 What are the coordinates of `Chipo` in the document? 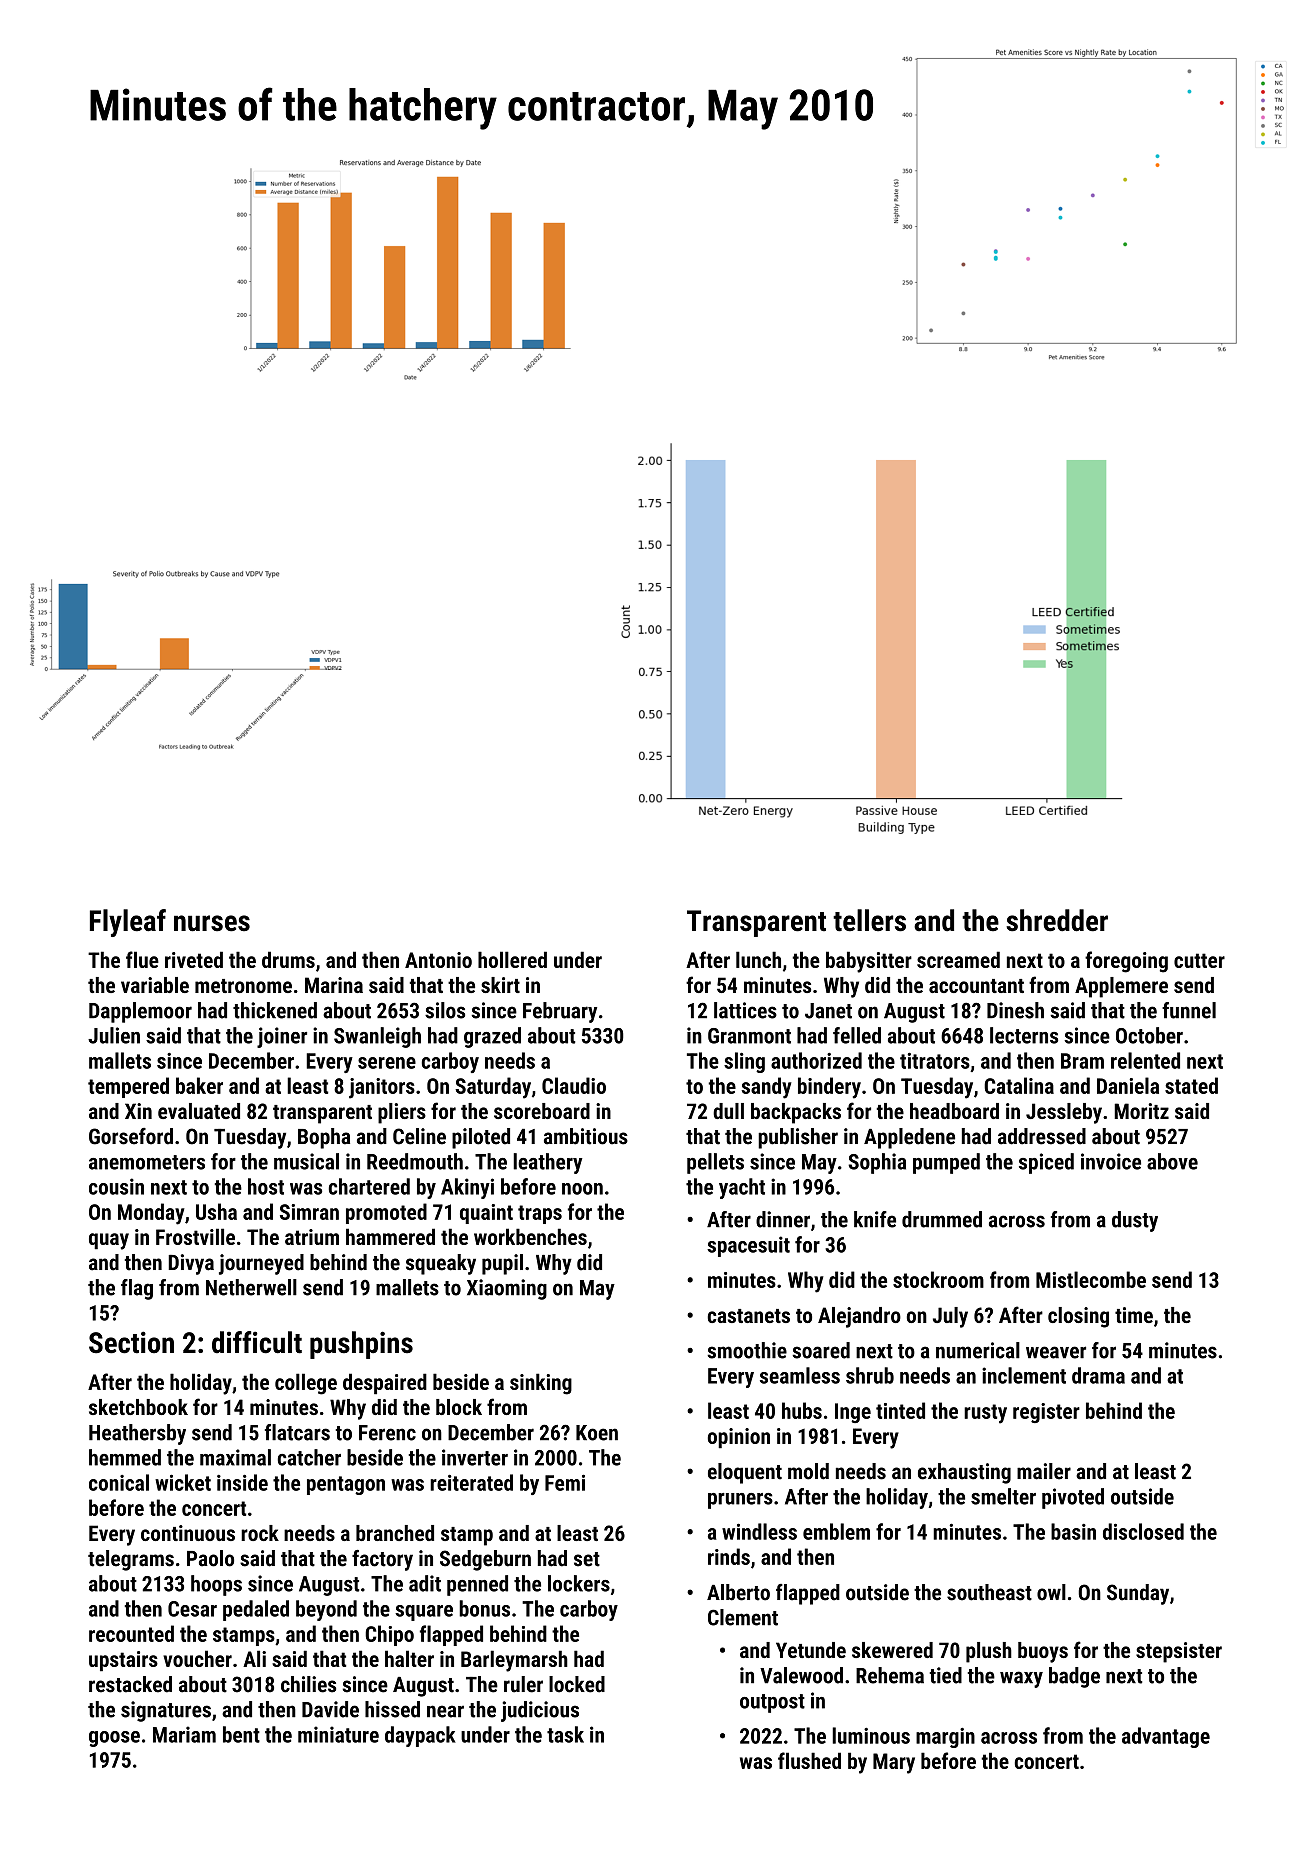 It's located at (389, 1635).
